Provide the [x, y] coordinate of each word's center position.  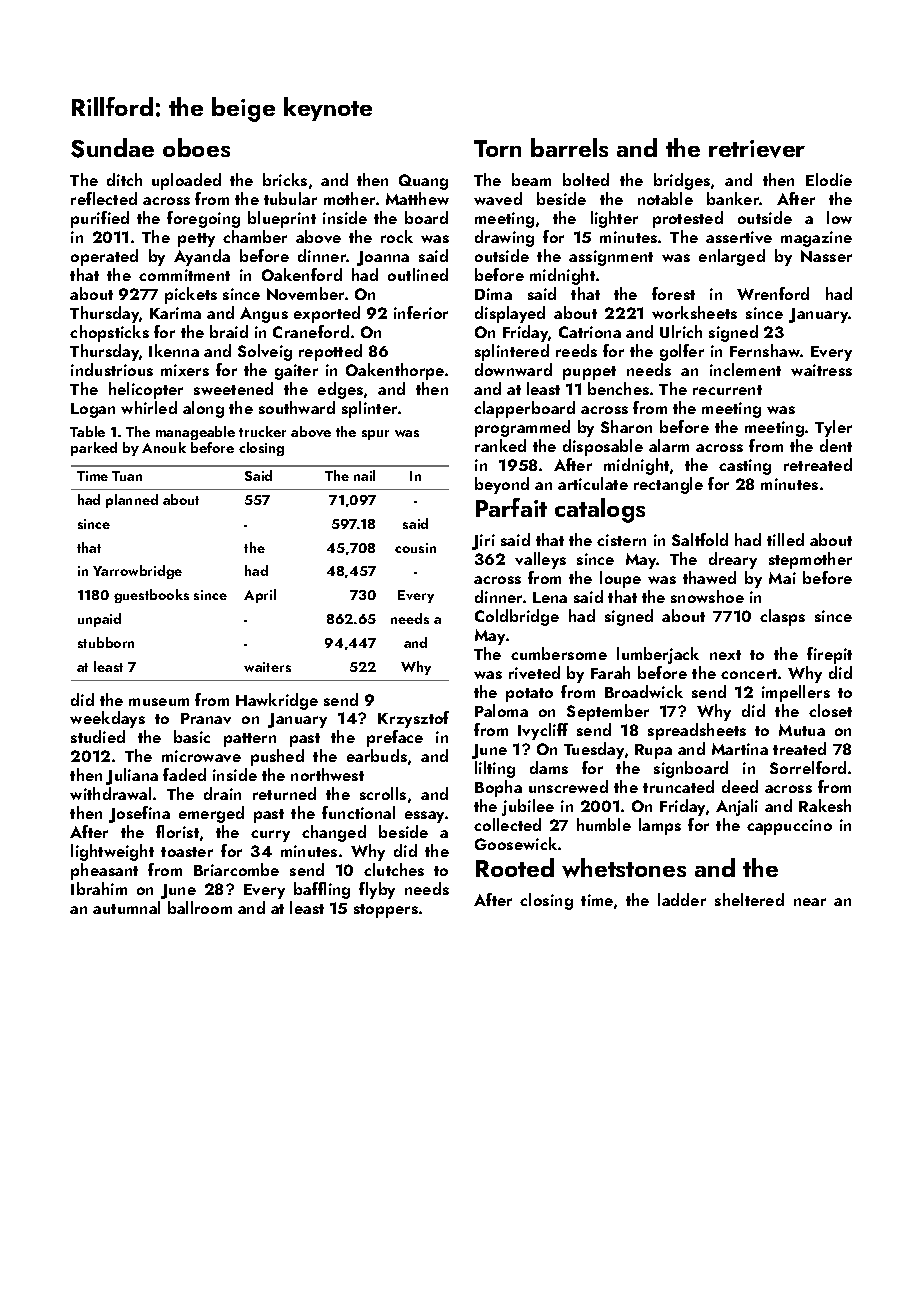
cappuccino [789, 827]
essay [424, 817]
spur [375, 435]
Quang [423, 182]
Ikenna [174, 350]
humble [604, 824]
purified [100, 219]
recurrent [727, 390]
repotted [330, 352]
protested [688, 219]
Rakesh [825, 805]
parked [94, 449]
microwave [201, 756]
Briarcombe [236, 869]
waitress [821, 370]
